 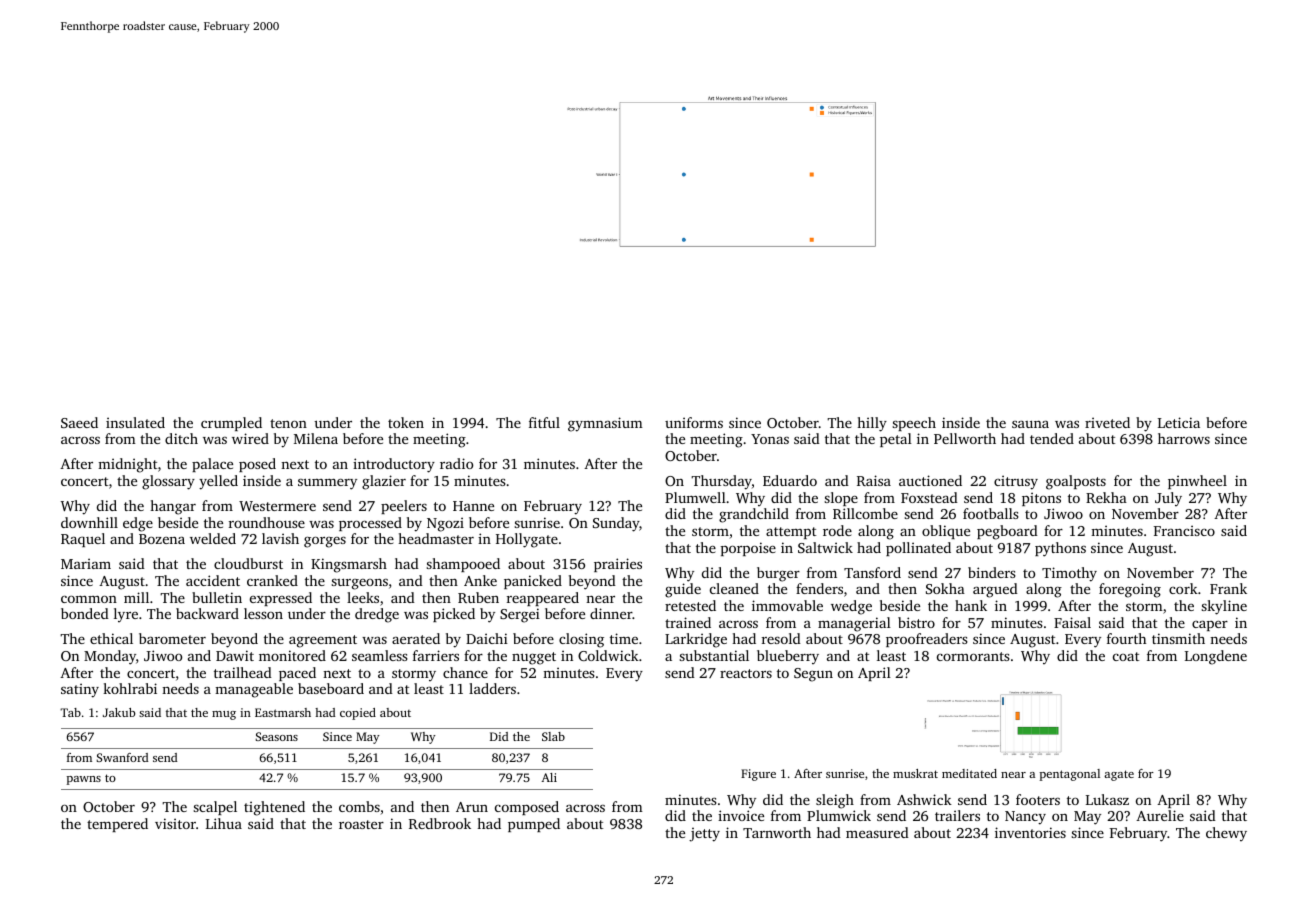 I want to click on muskrat, so click(x=915, y=773).
